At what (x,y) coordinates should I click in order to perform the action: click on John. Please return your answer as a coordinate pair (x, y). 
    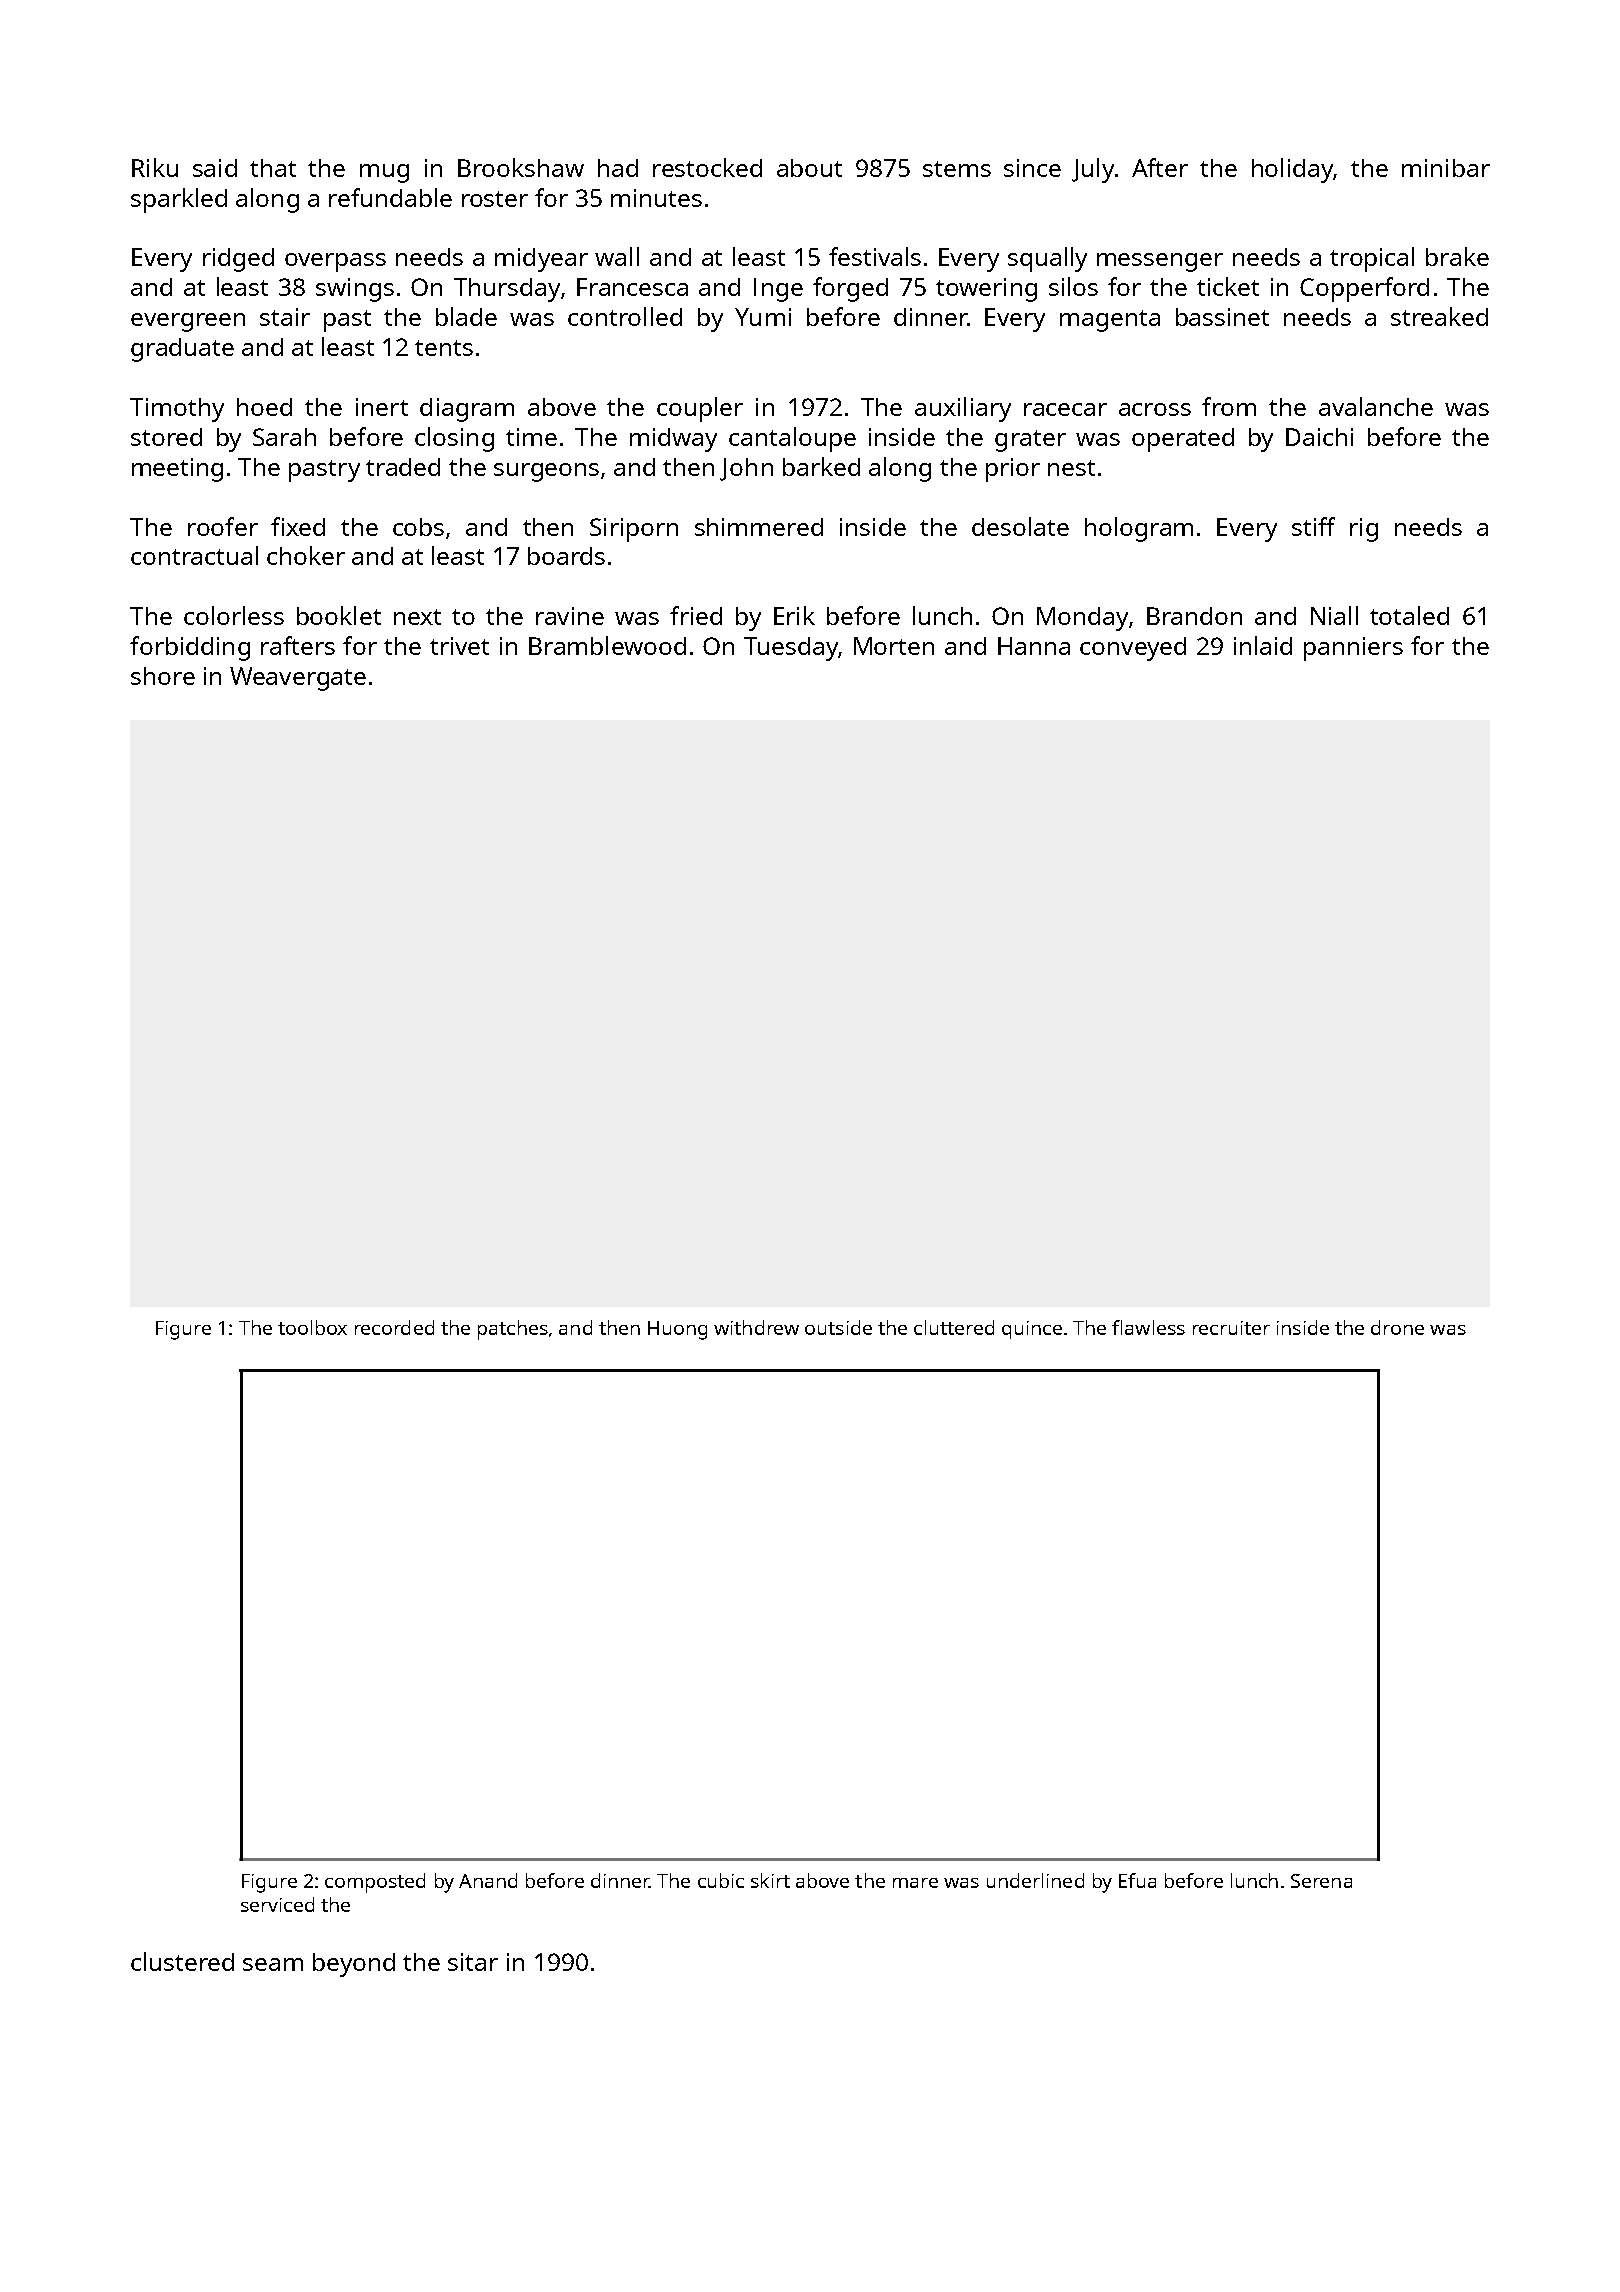
    Looking at the image, I should click on (746, 469).
